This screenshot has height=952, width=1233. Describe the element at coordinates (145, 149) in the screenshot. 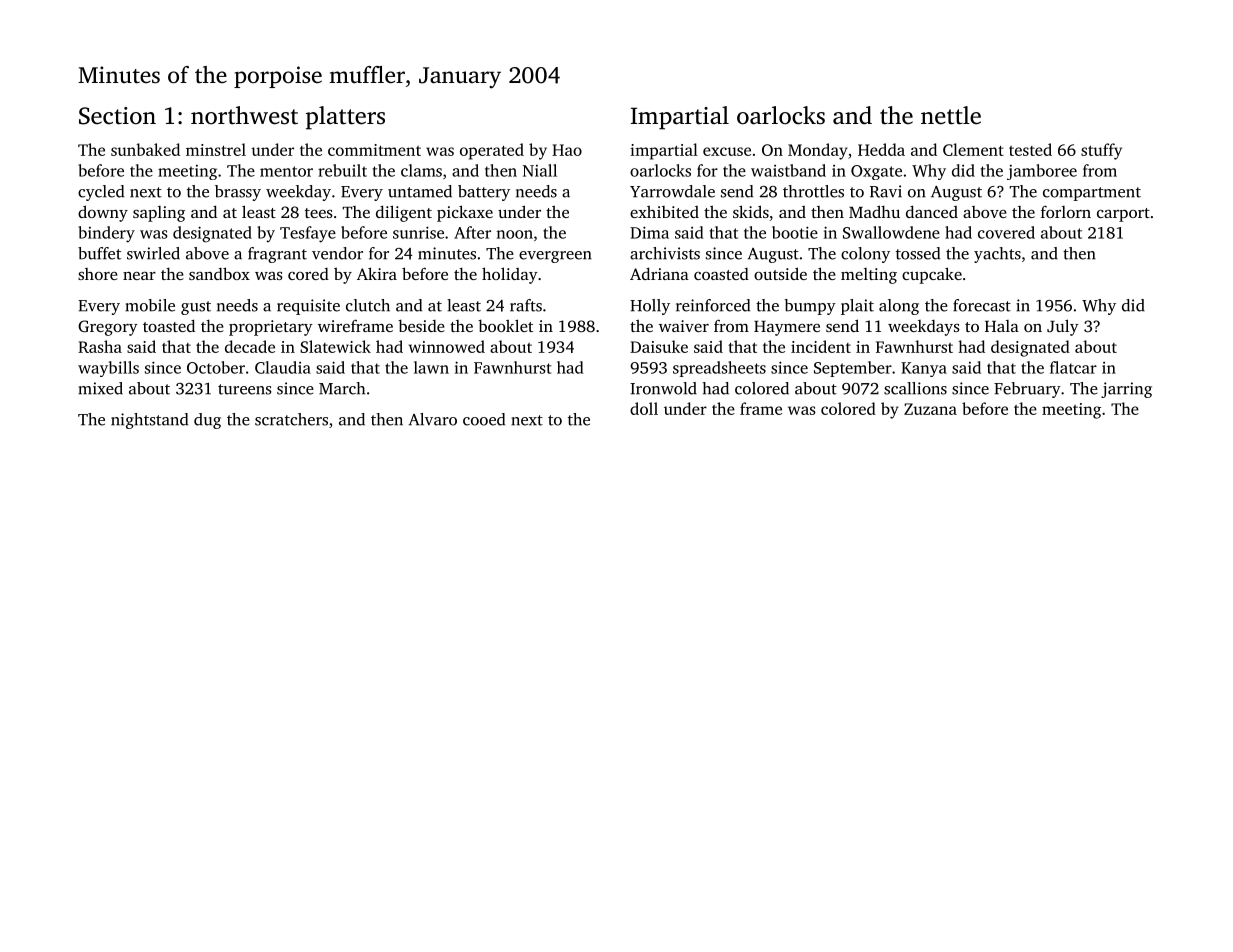

I see `sunbaked` at that location.
